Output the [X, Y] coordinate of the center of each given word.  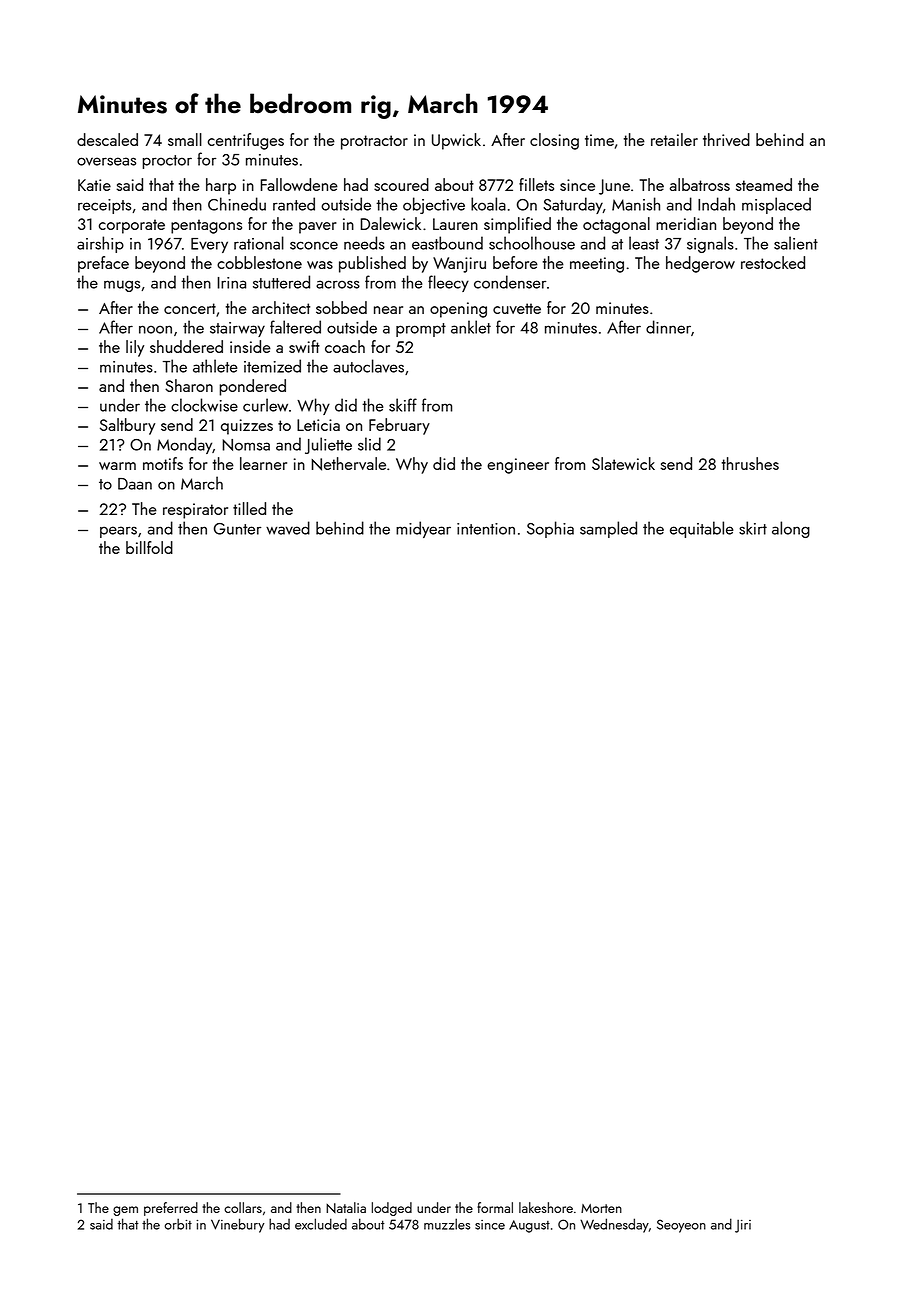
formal [495, 1207]
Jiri [743, 1226]
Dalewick [391, 223]
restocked [773, 262]
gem [125, 1211]
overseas [106, 161]
